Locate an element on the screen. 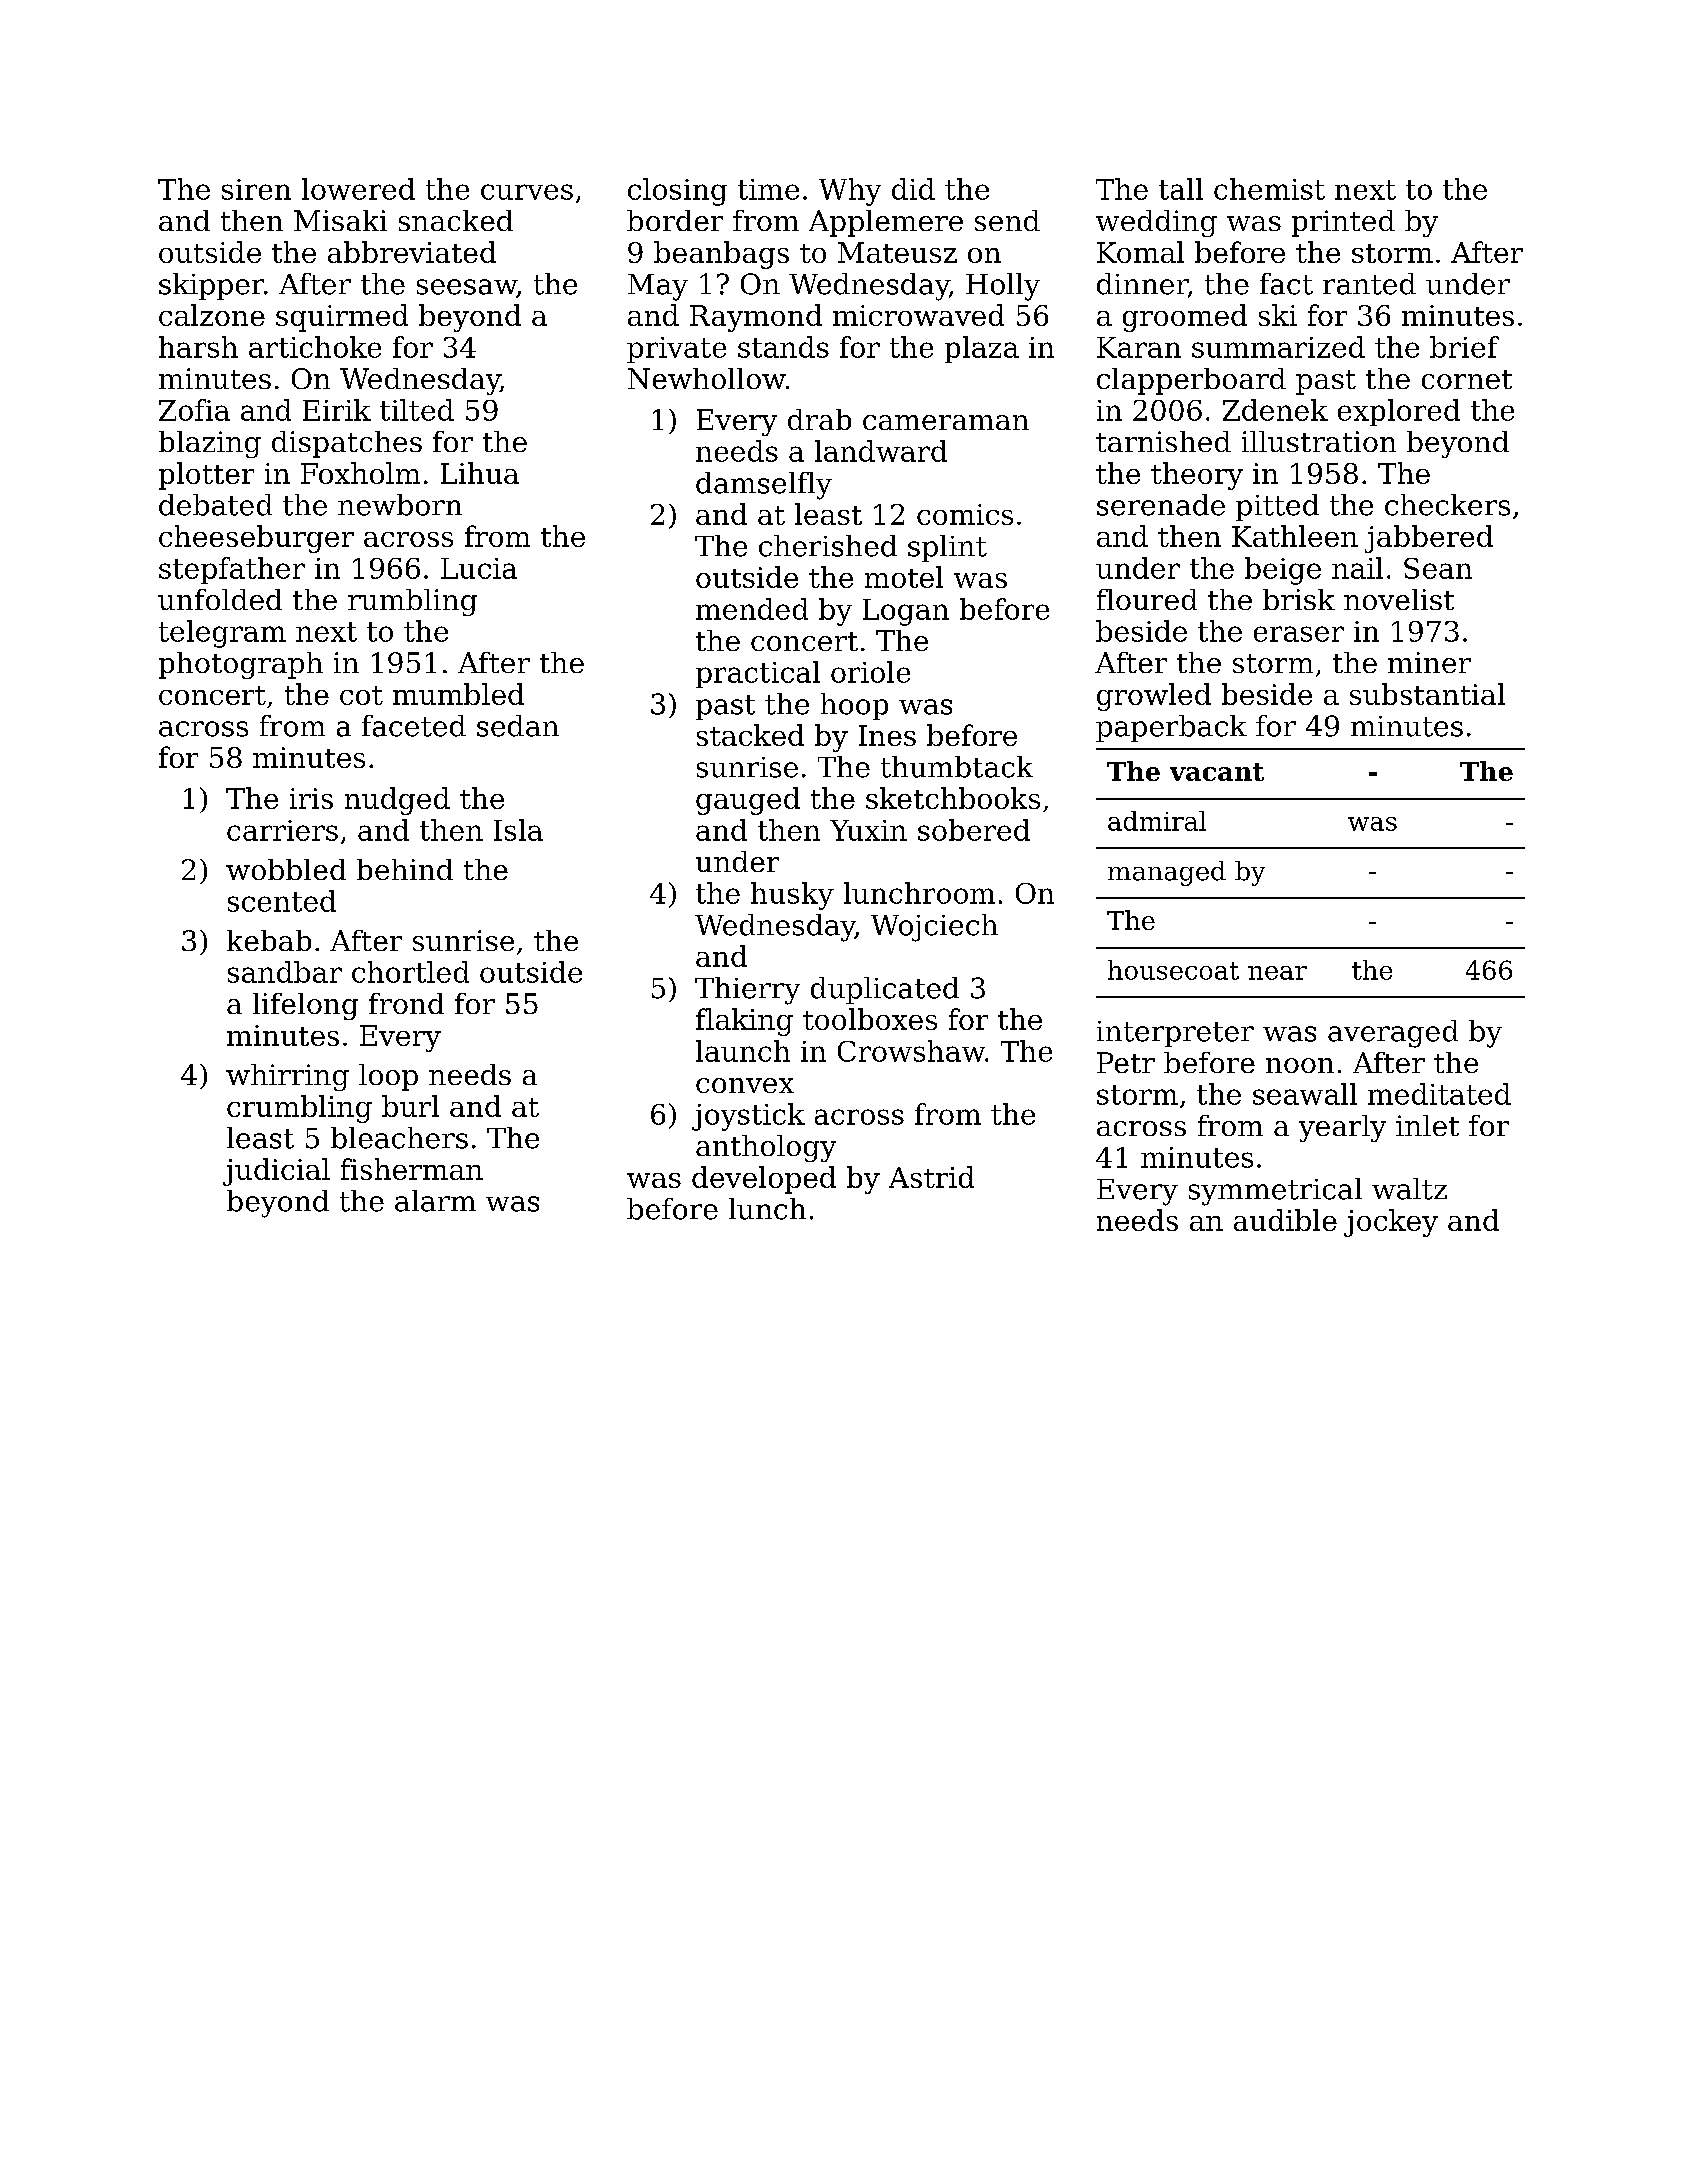 The height and width of the screenshot is (2178, 1683). miner is located at coordinates (1429, 662).
